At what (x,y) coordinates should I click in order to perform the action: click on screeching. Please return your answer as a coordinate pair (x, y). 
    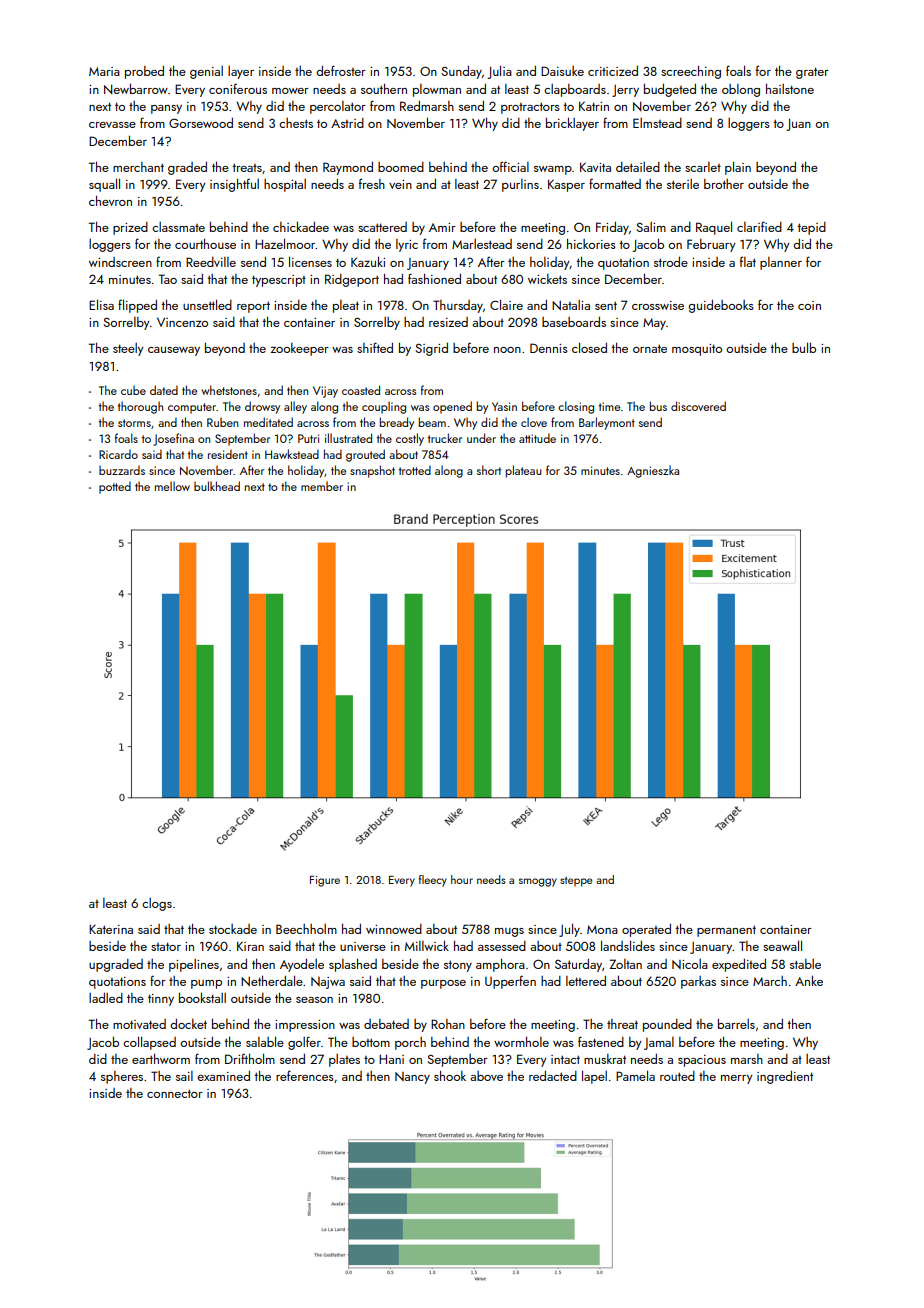
    Looking at the image, I should click on (691, 72).
